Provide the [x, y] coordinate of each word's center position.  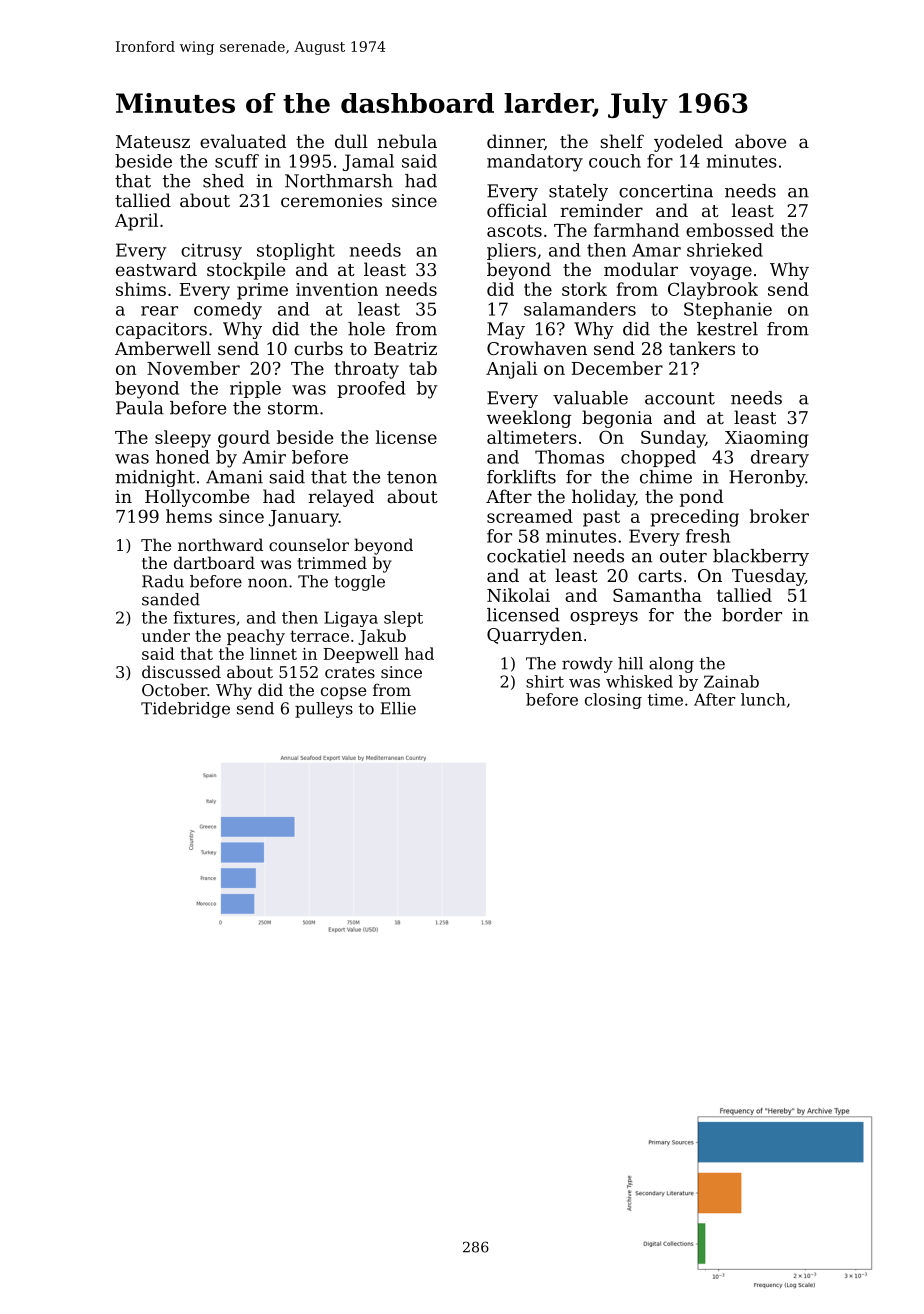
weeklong [529, 419]
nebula [407, 141]
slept [403, 619]
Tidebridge [185, 710]
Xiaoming [767, 439]
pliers [511, 251]
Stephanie [728, 310]
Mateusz [153, 141]
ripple [255, 389]
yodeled [688, 143]
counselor [309, 544]
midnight [155, 478]
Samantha [657, 595]
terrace [319, 636]
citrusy [211, 251]
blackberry [761, 557]
